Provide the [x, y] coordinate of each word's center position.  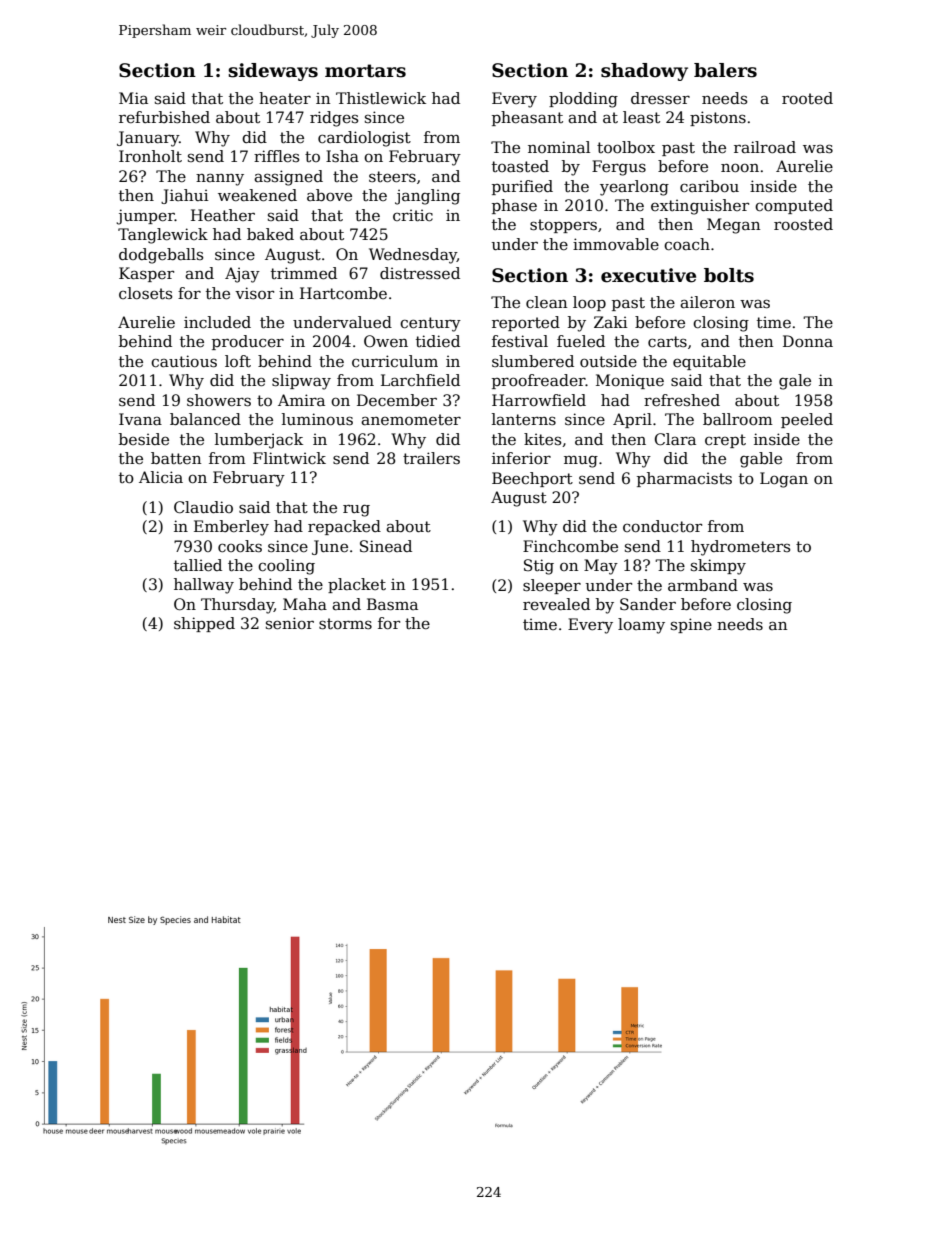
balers [725, 70]
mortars [365, 71]
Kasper [146, 274]
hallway [204, 586]
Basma [392, 604]
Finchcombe [570, 546]
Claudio [203, 507]
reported [526, 323]
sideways [273, 72]
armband [703, 585]
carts [667, 341]
